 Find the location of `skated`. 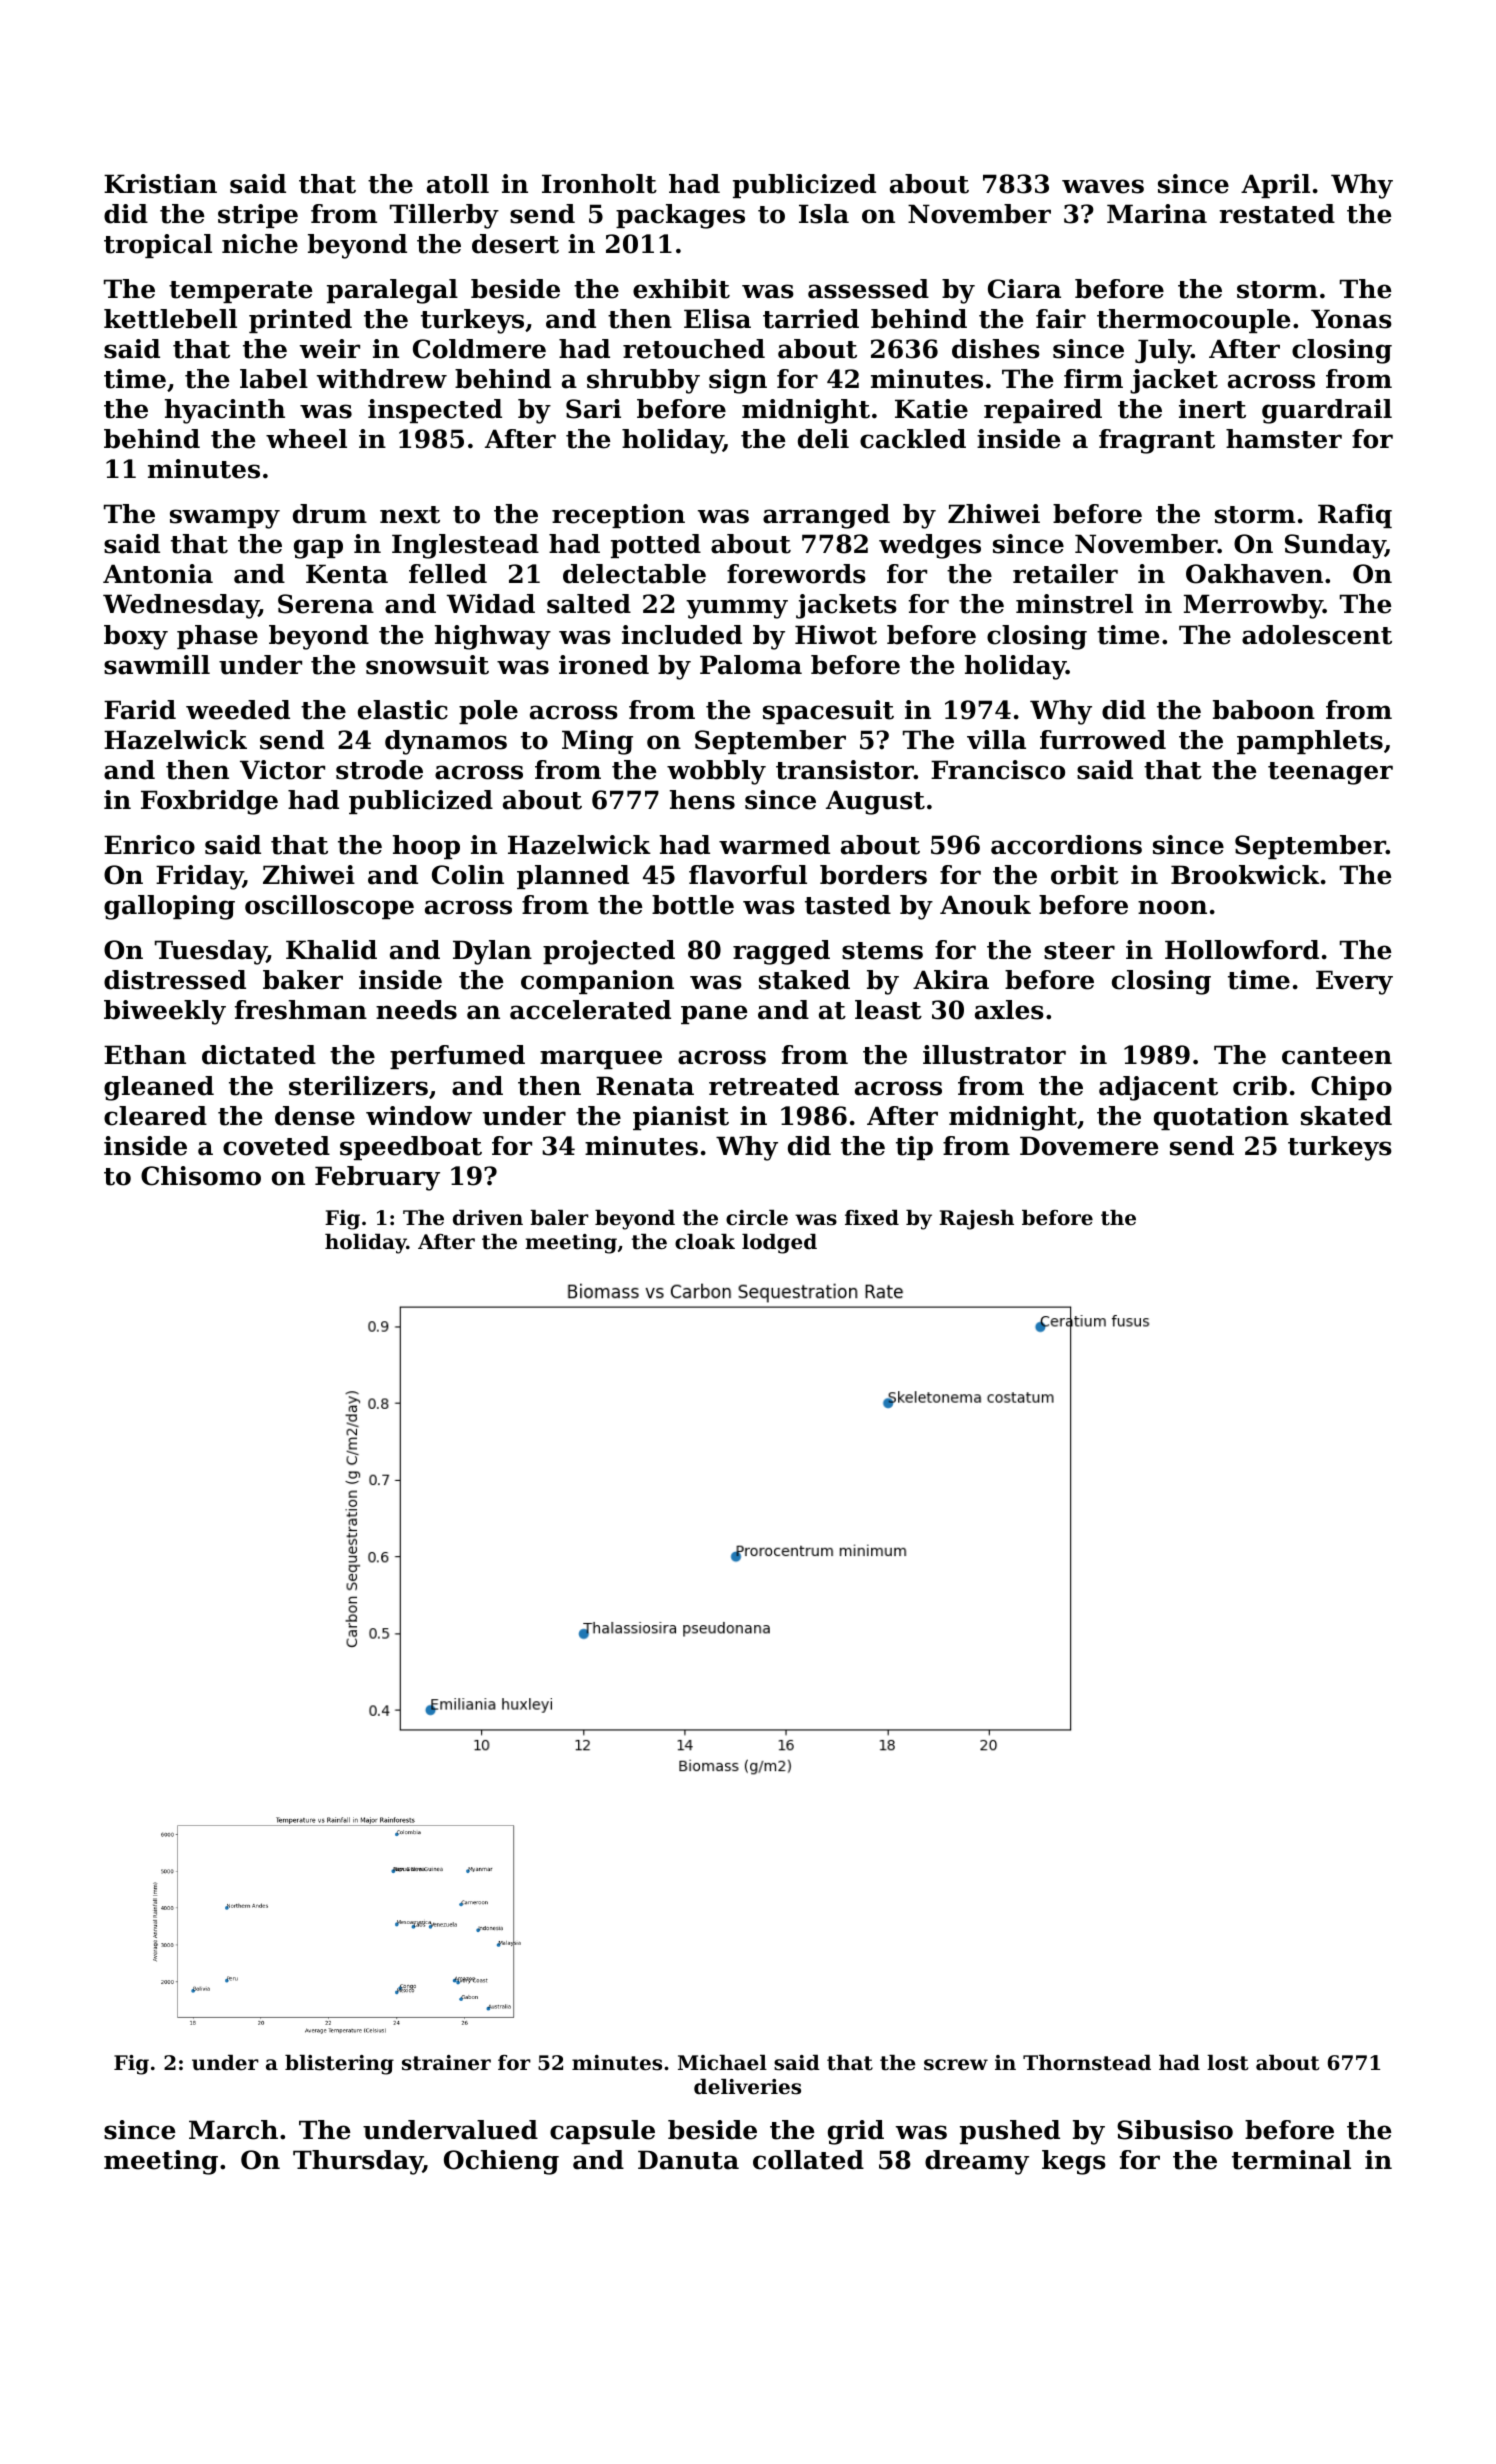

skated is located at coordinates (1346, 1116).
